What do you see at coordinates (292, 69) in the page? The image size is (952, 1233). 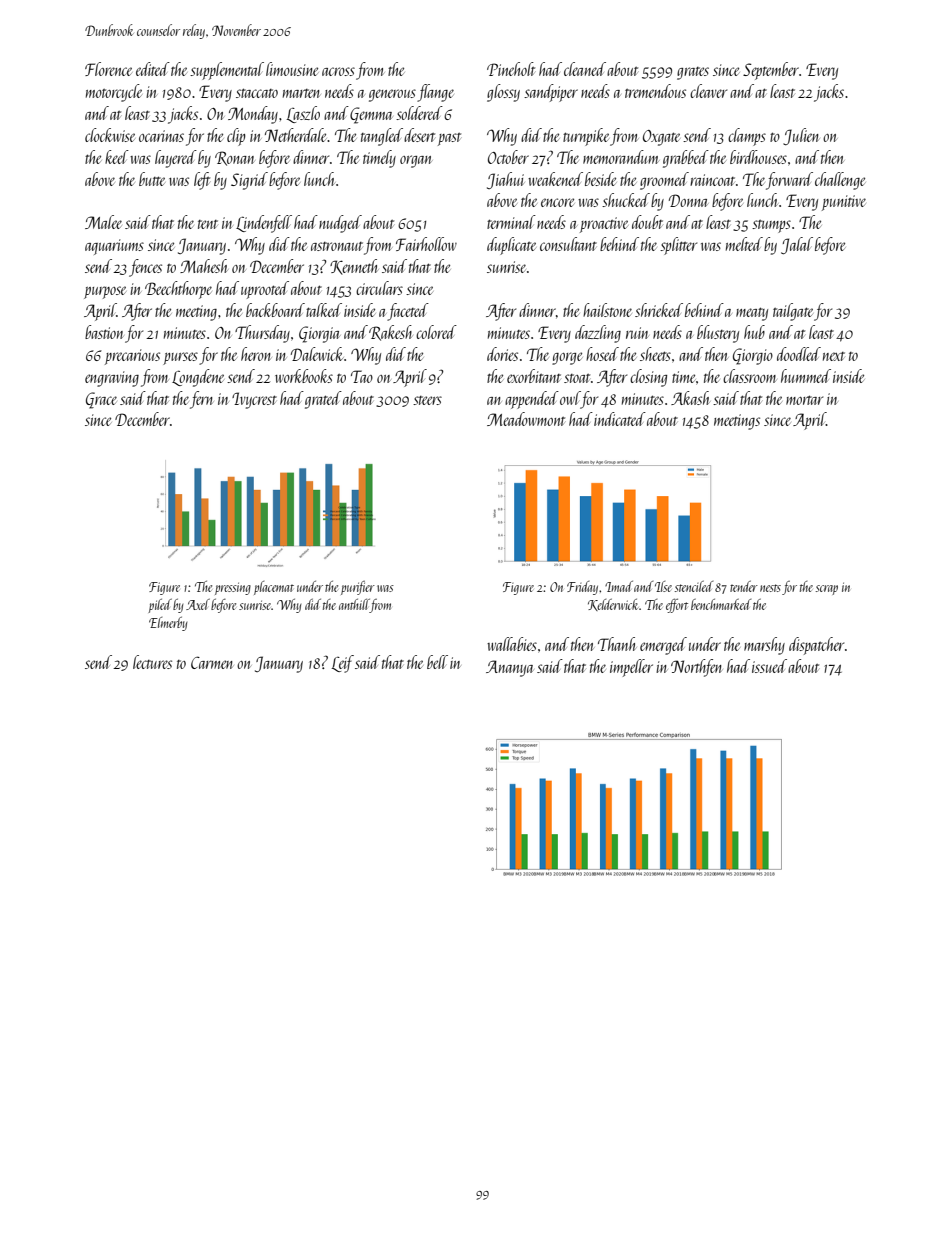 I see `limousine` at bounding box center [292, 69].
